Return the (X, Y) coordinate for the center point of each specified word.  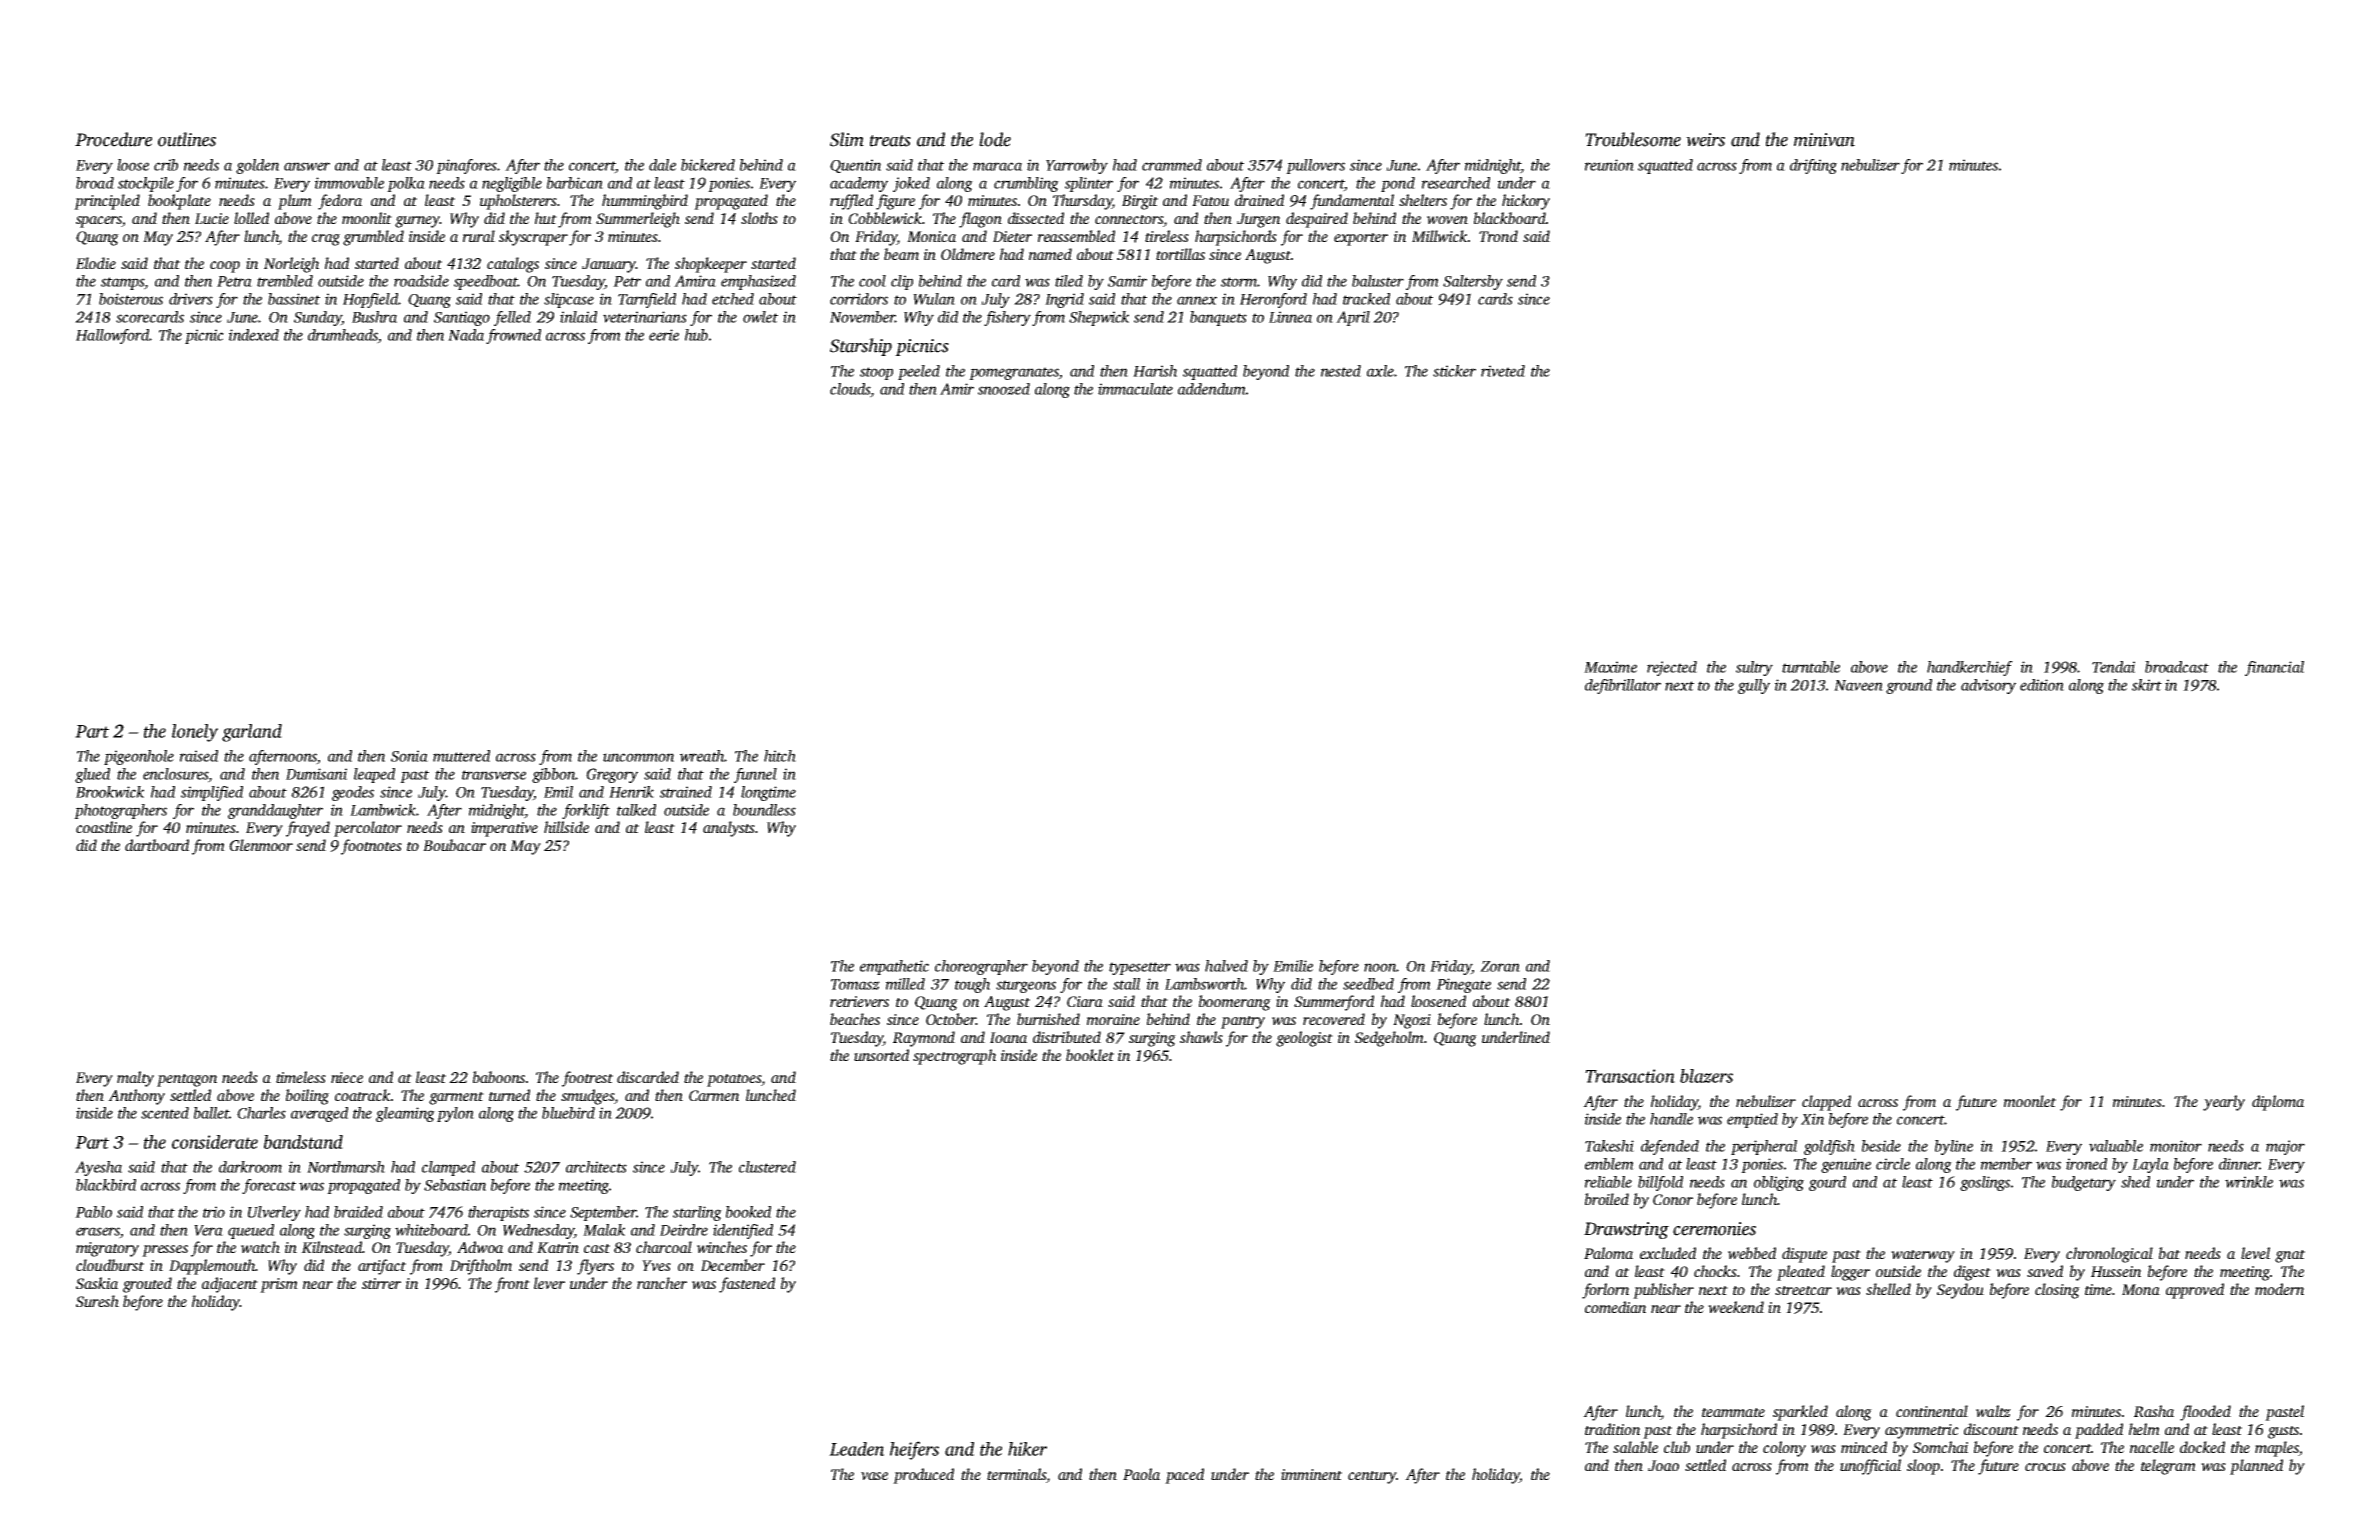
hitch (780, 756)
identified (743, 1231)
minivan (1824, 140)
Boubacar (454, 845)
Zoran (1500, 966)
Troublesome (1633, 139)
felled (512, 318)
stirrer (381, 1283)
